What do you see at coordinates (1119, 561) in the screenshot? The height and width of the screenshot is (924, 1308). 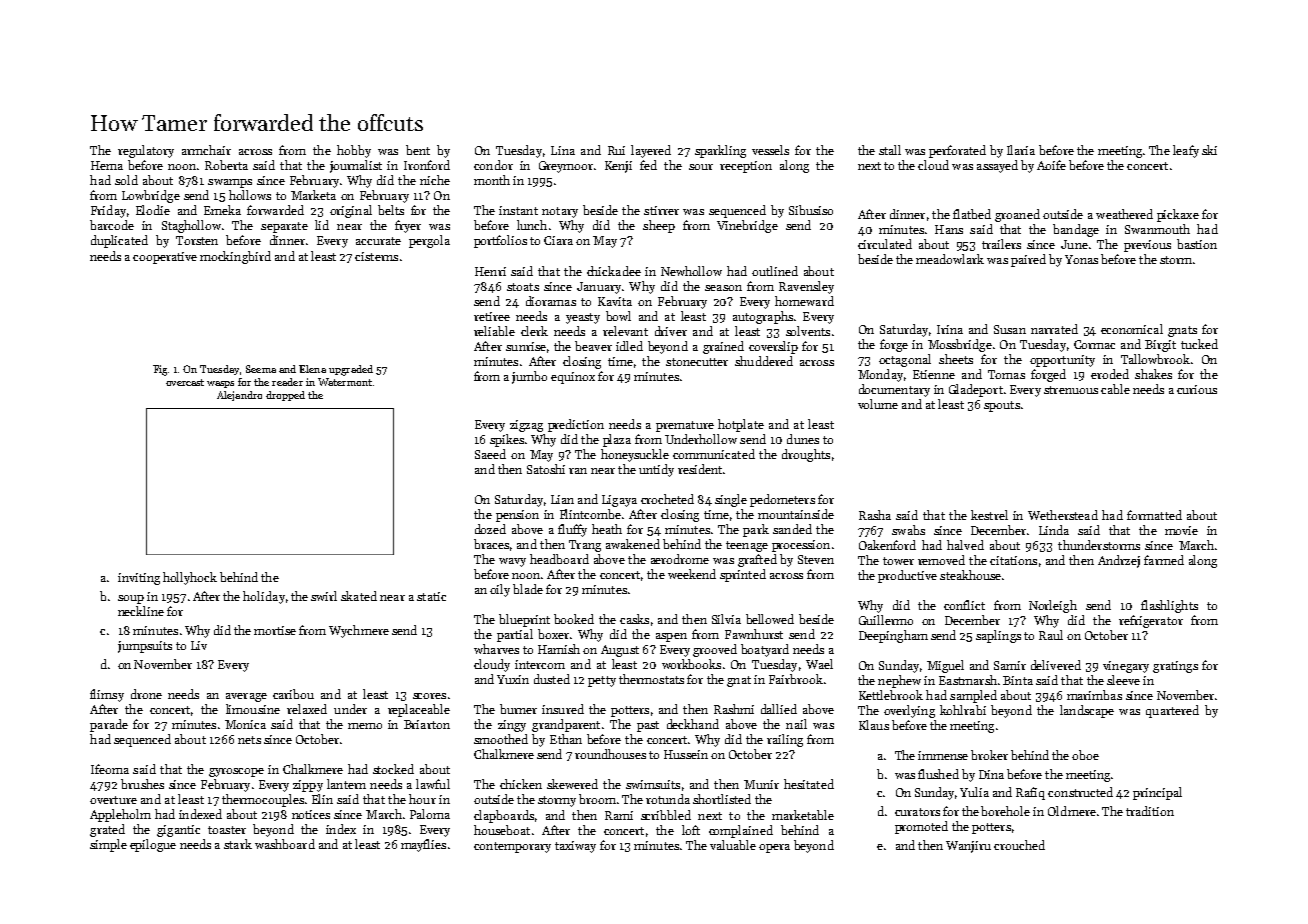 I see `Andrzej` at bounding box center [1119, 561].
